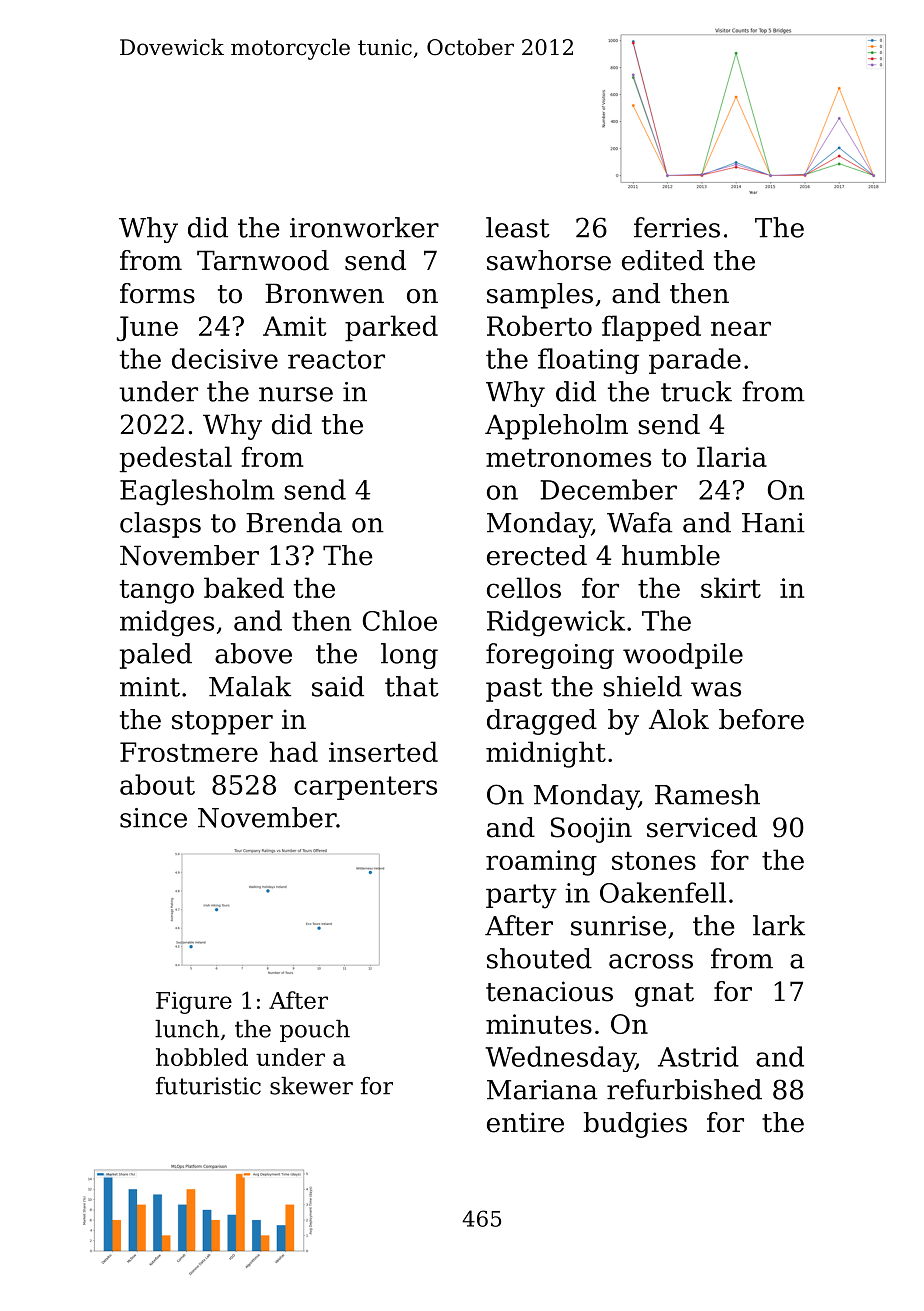 Image resolution: width=924 pixels, height=1311 pixels. Describe the element at coordinates (640, 522) in the screenshot. I see `Wafa` at that location.
